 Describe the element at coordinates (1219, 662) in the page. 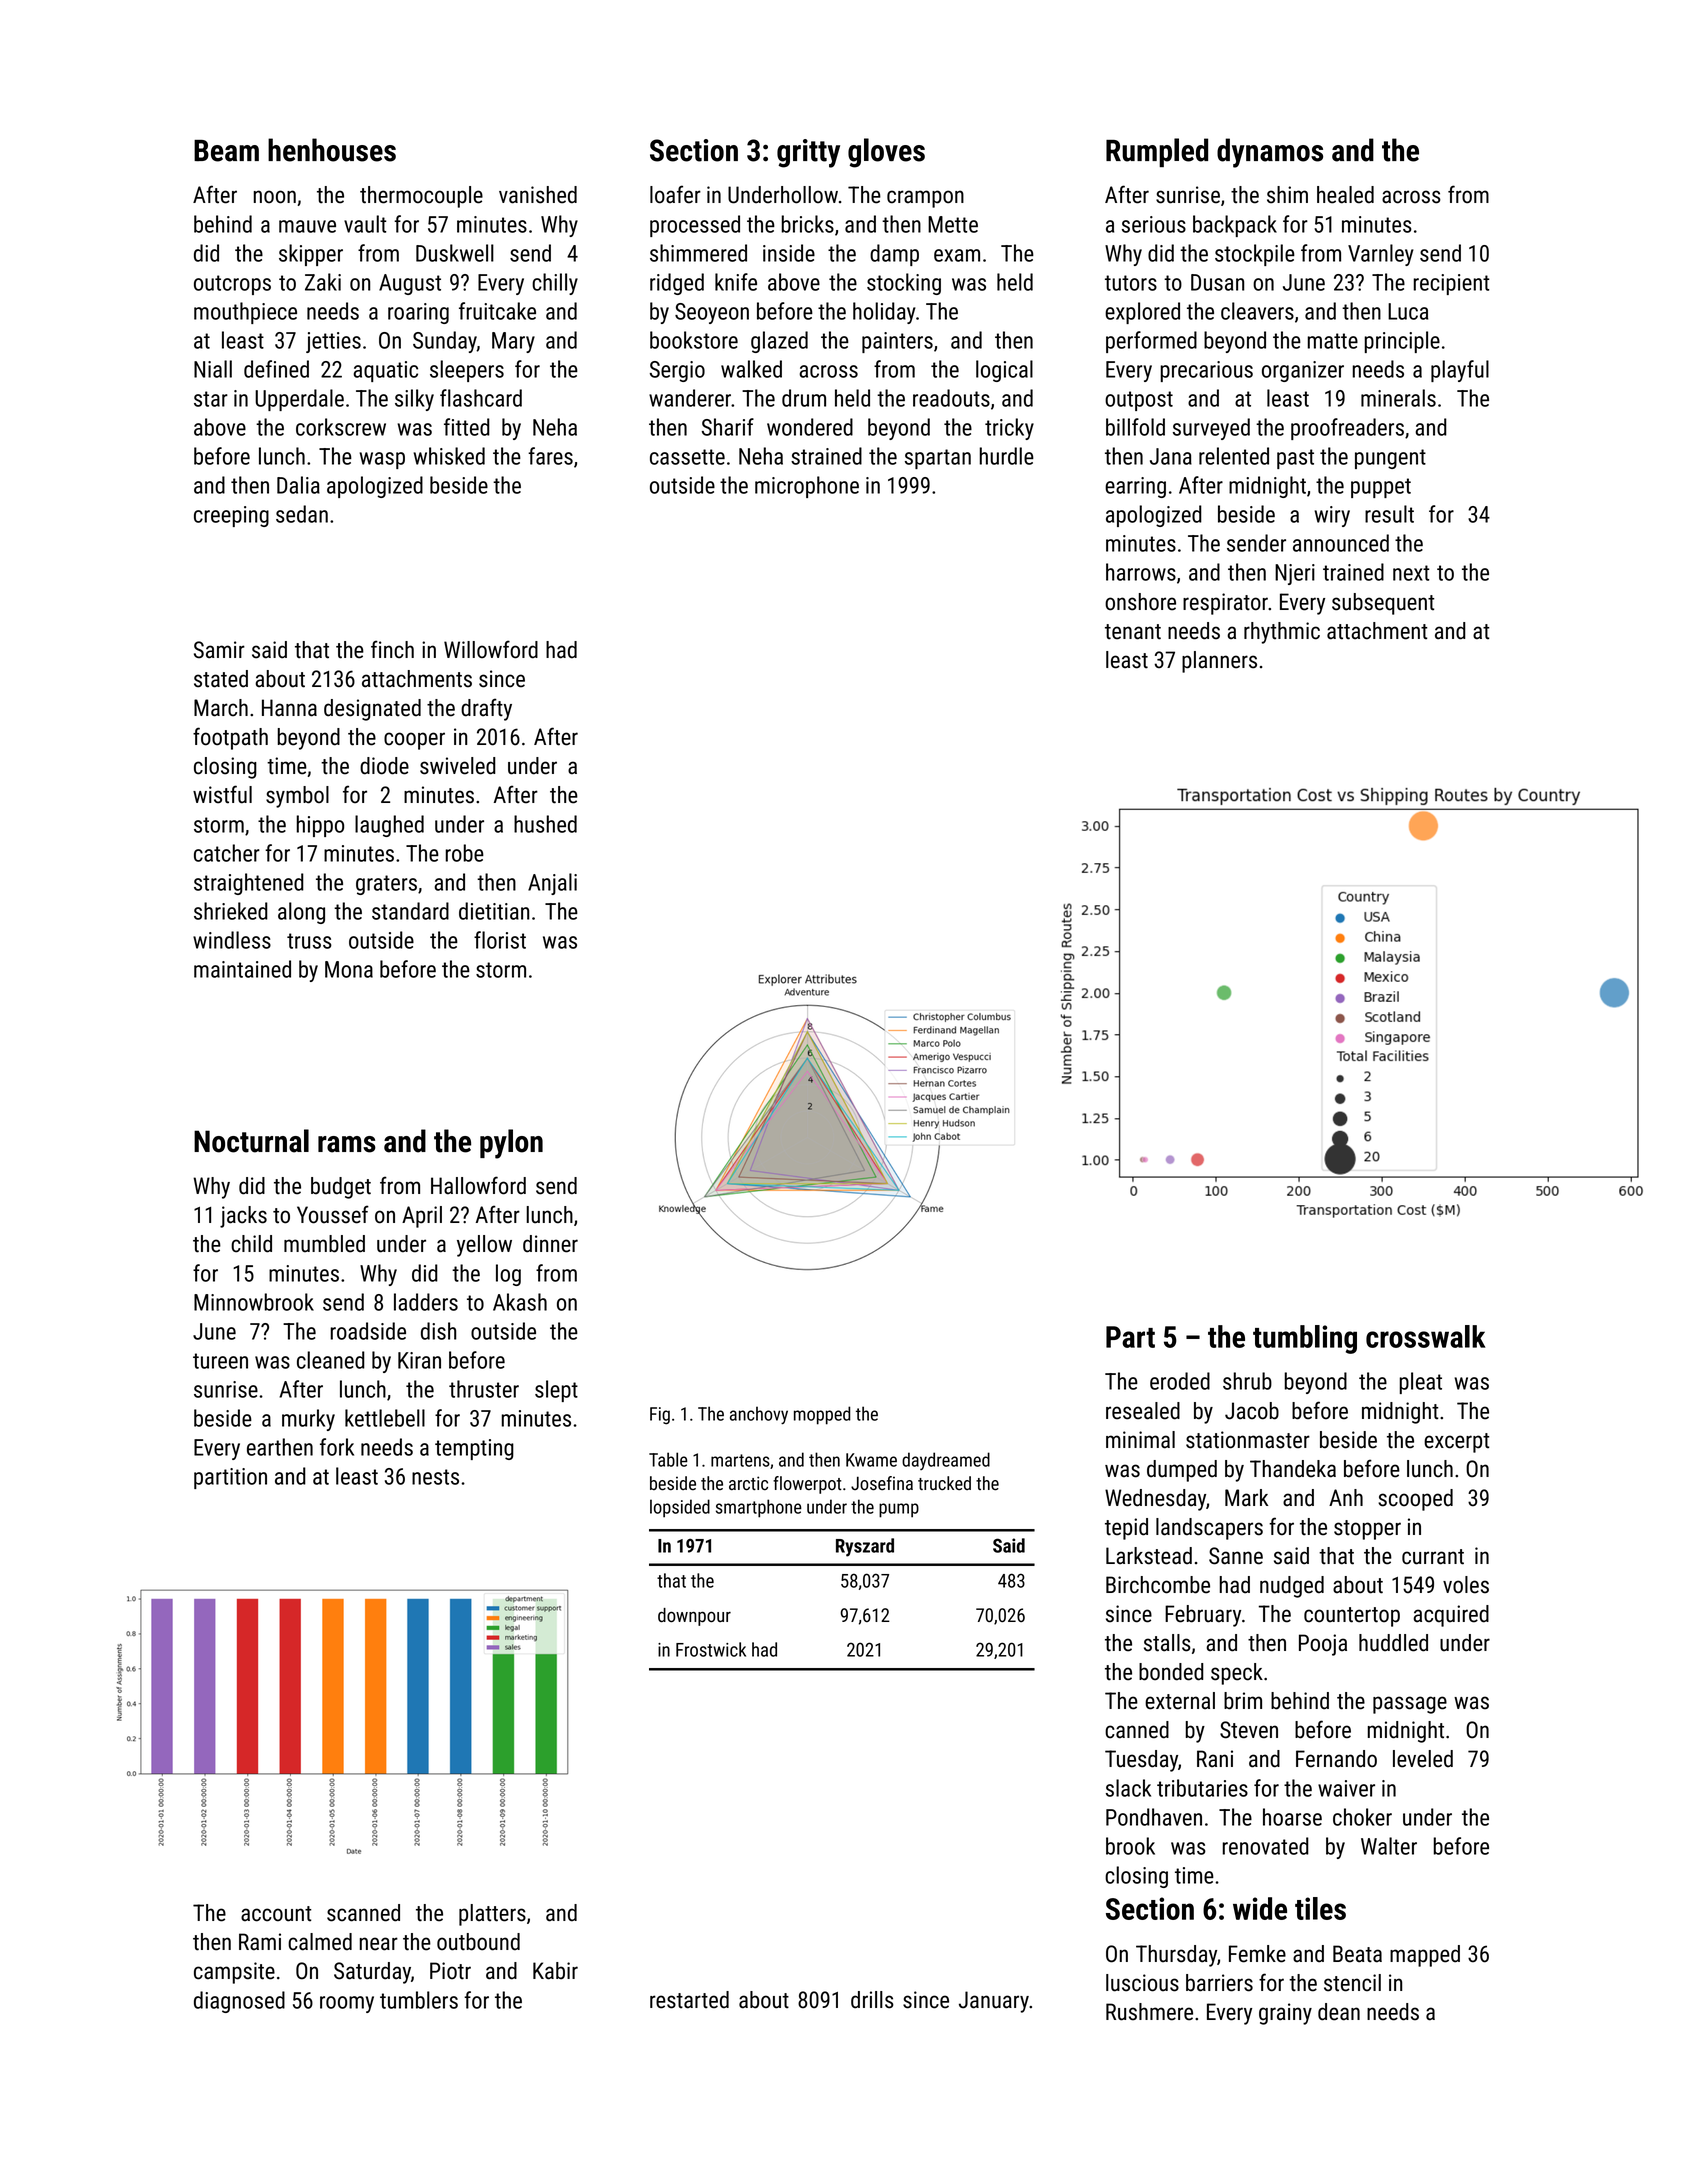

I see `planners` at that location.
